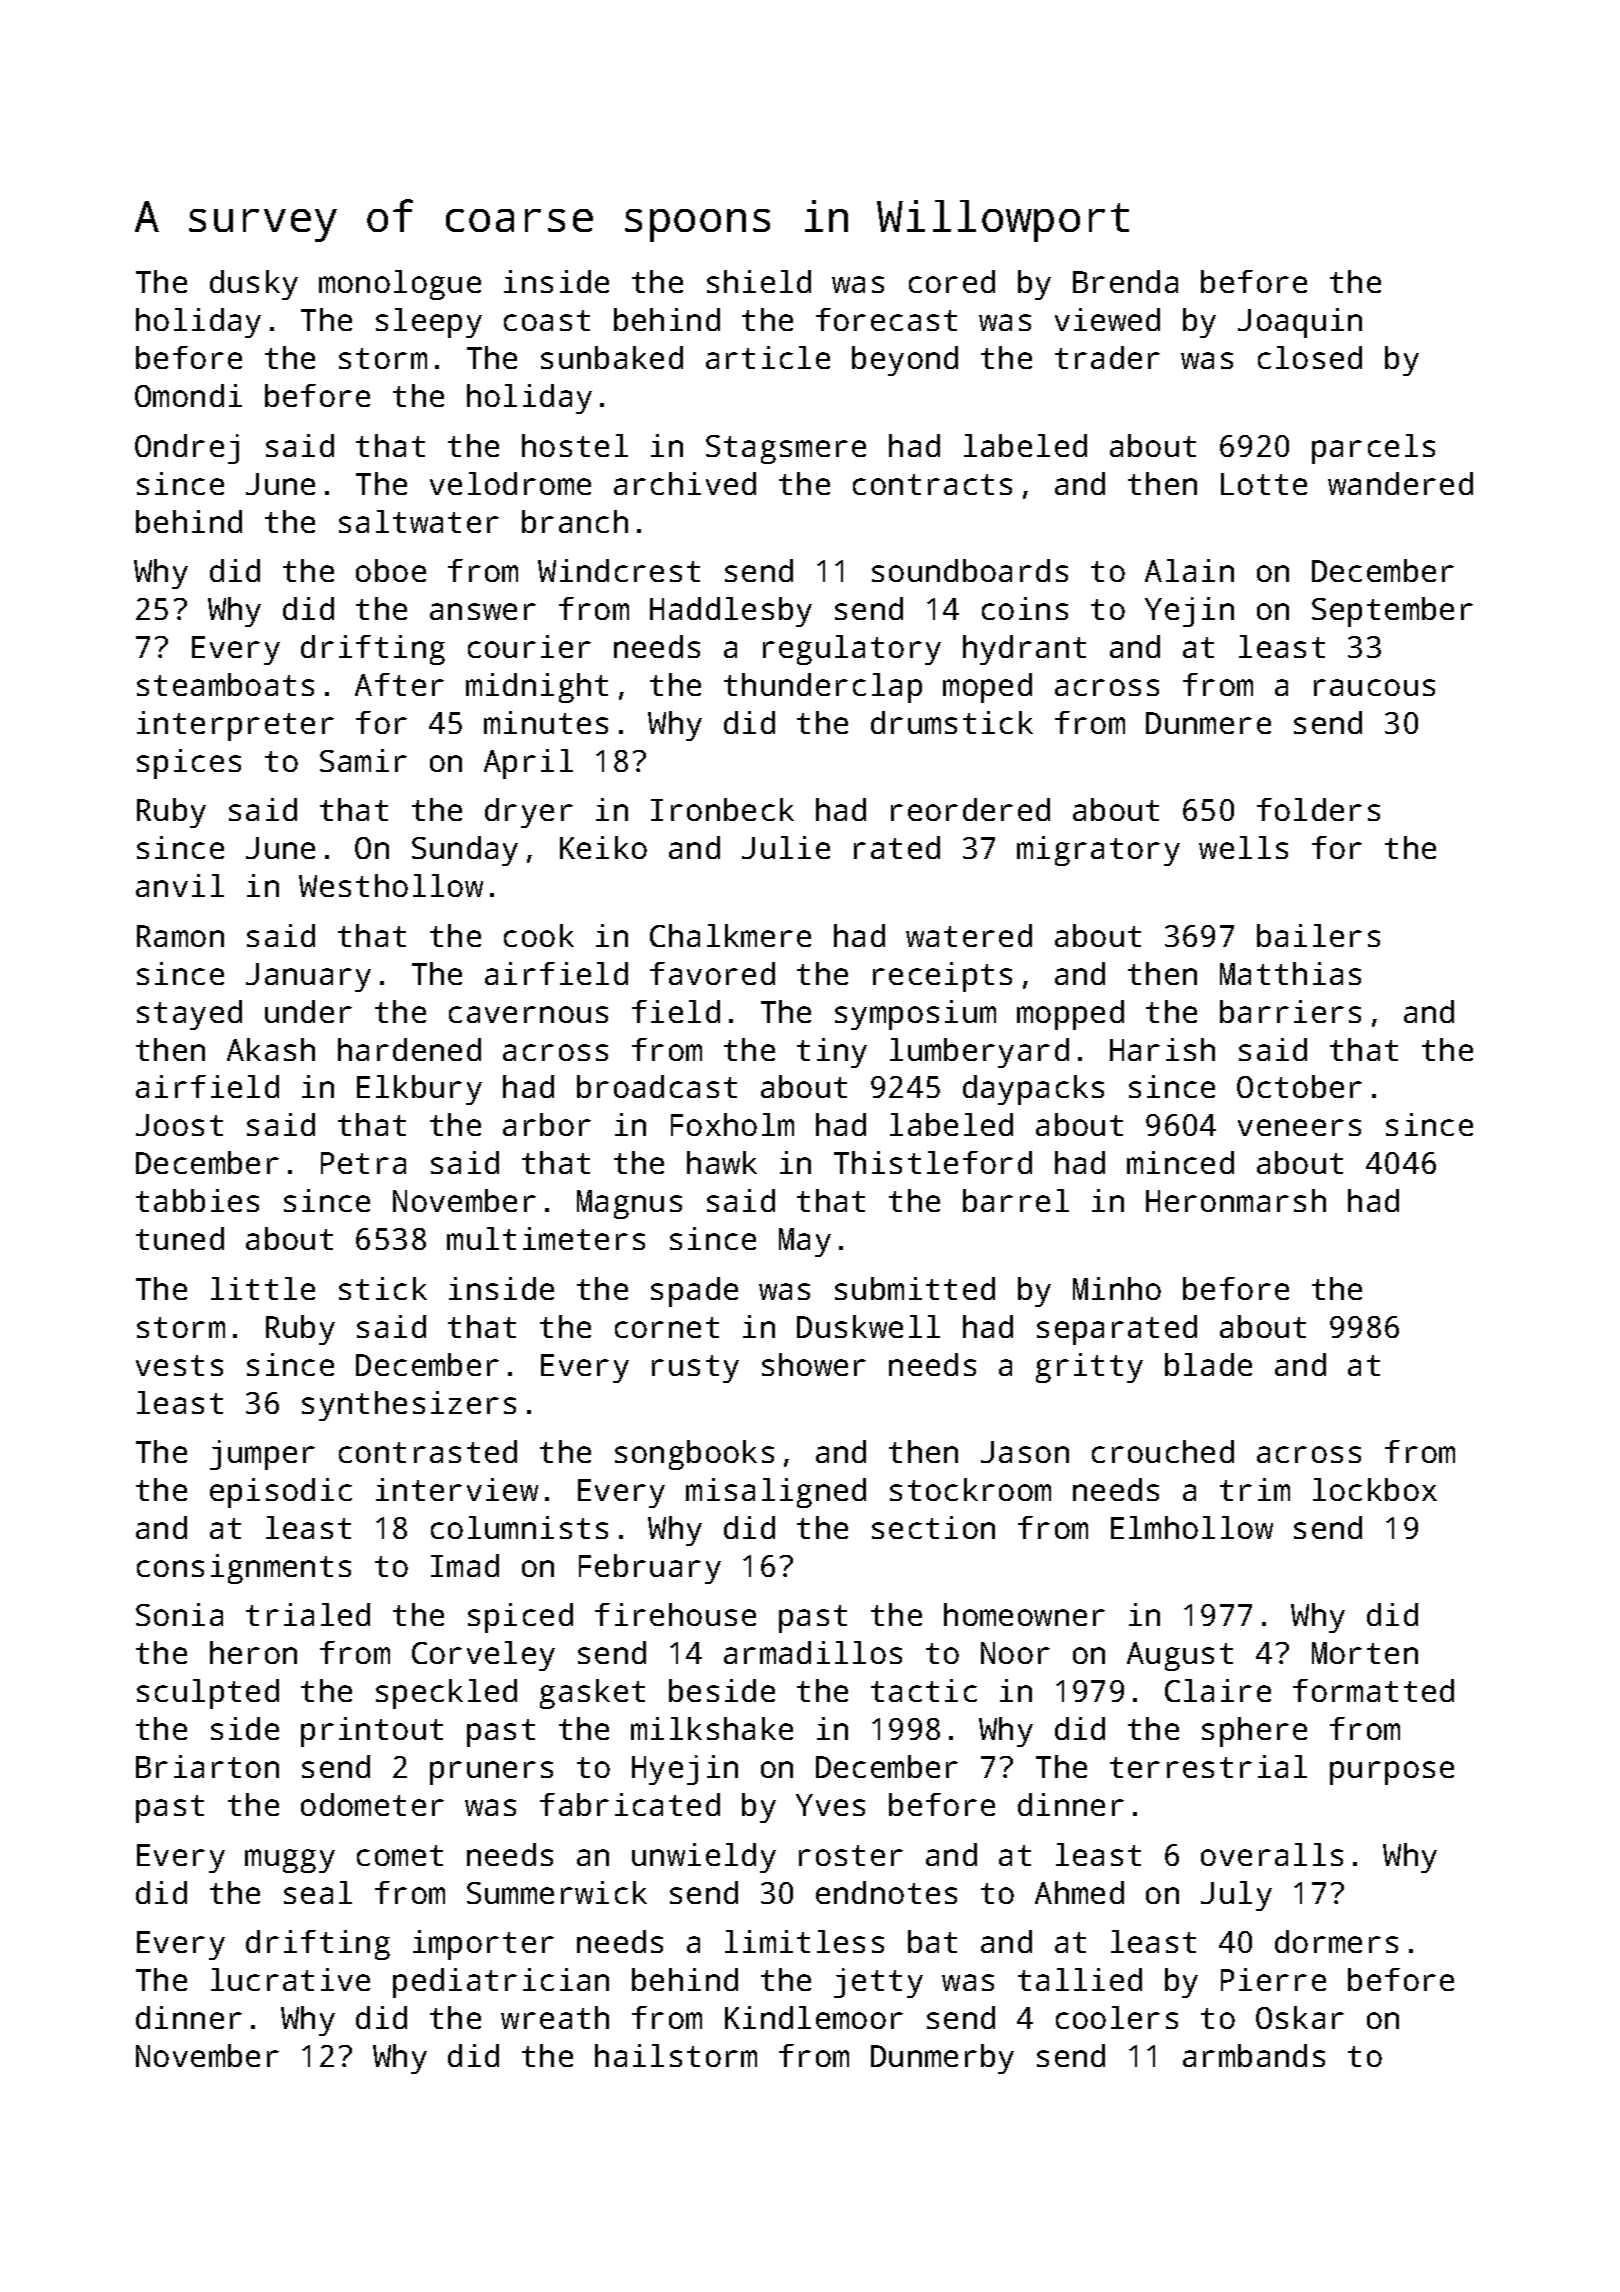 This screenshot has width=1620, height=2292. What do you see at coordinates (830, 1805) in the screenshot?
I see `Yves` at bounding box center [830, 1805].
